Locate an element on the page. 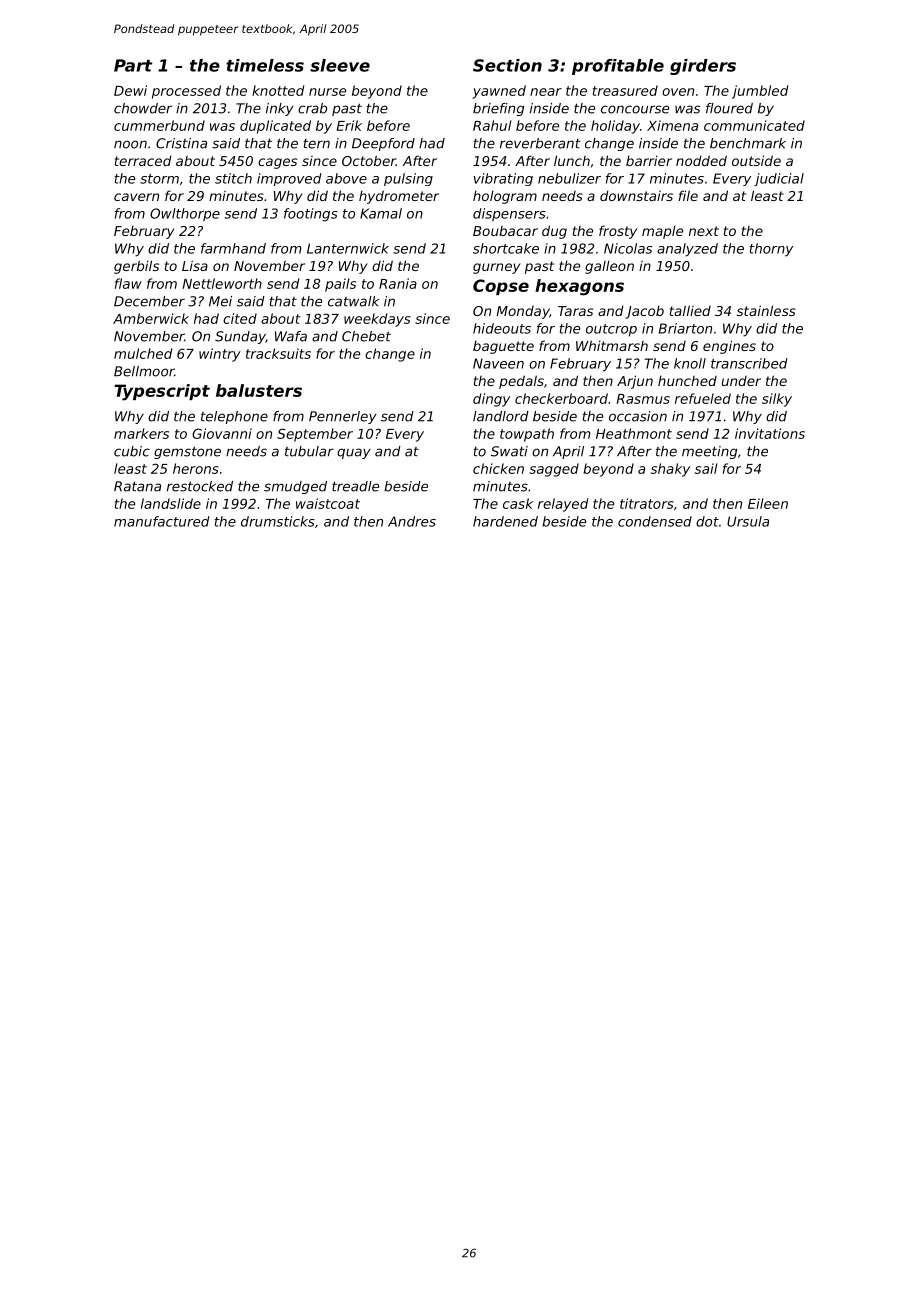  manufactured is located at coordinates (162, 521).
